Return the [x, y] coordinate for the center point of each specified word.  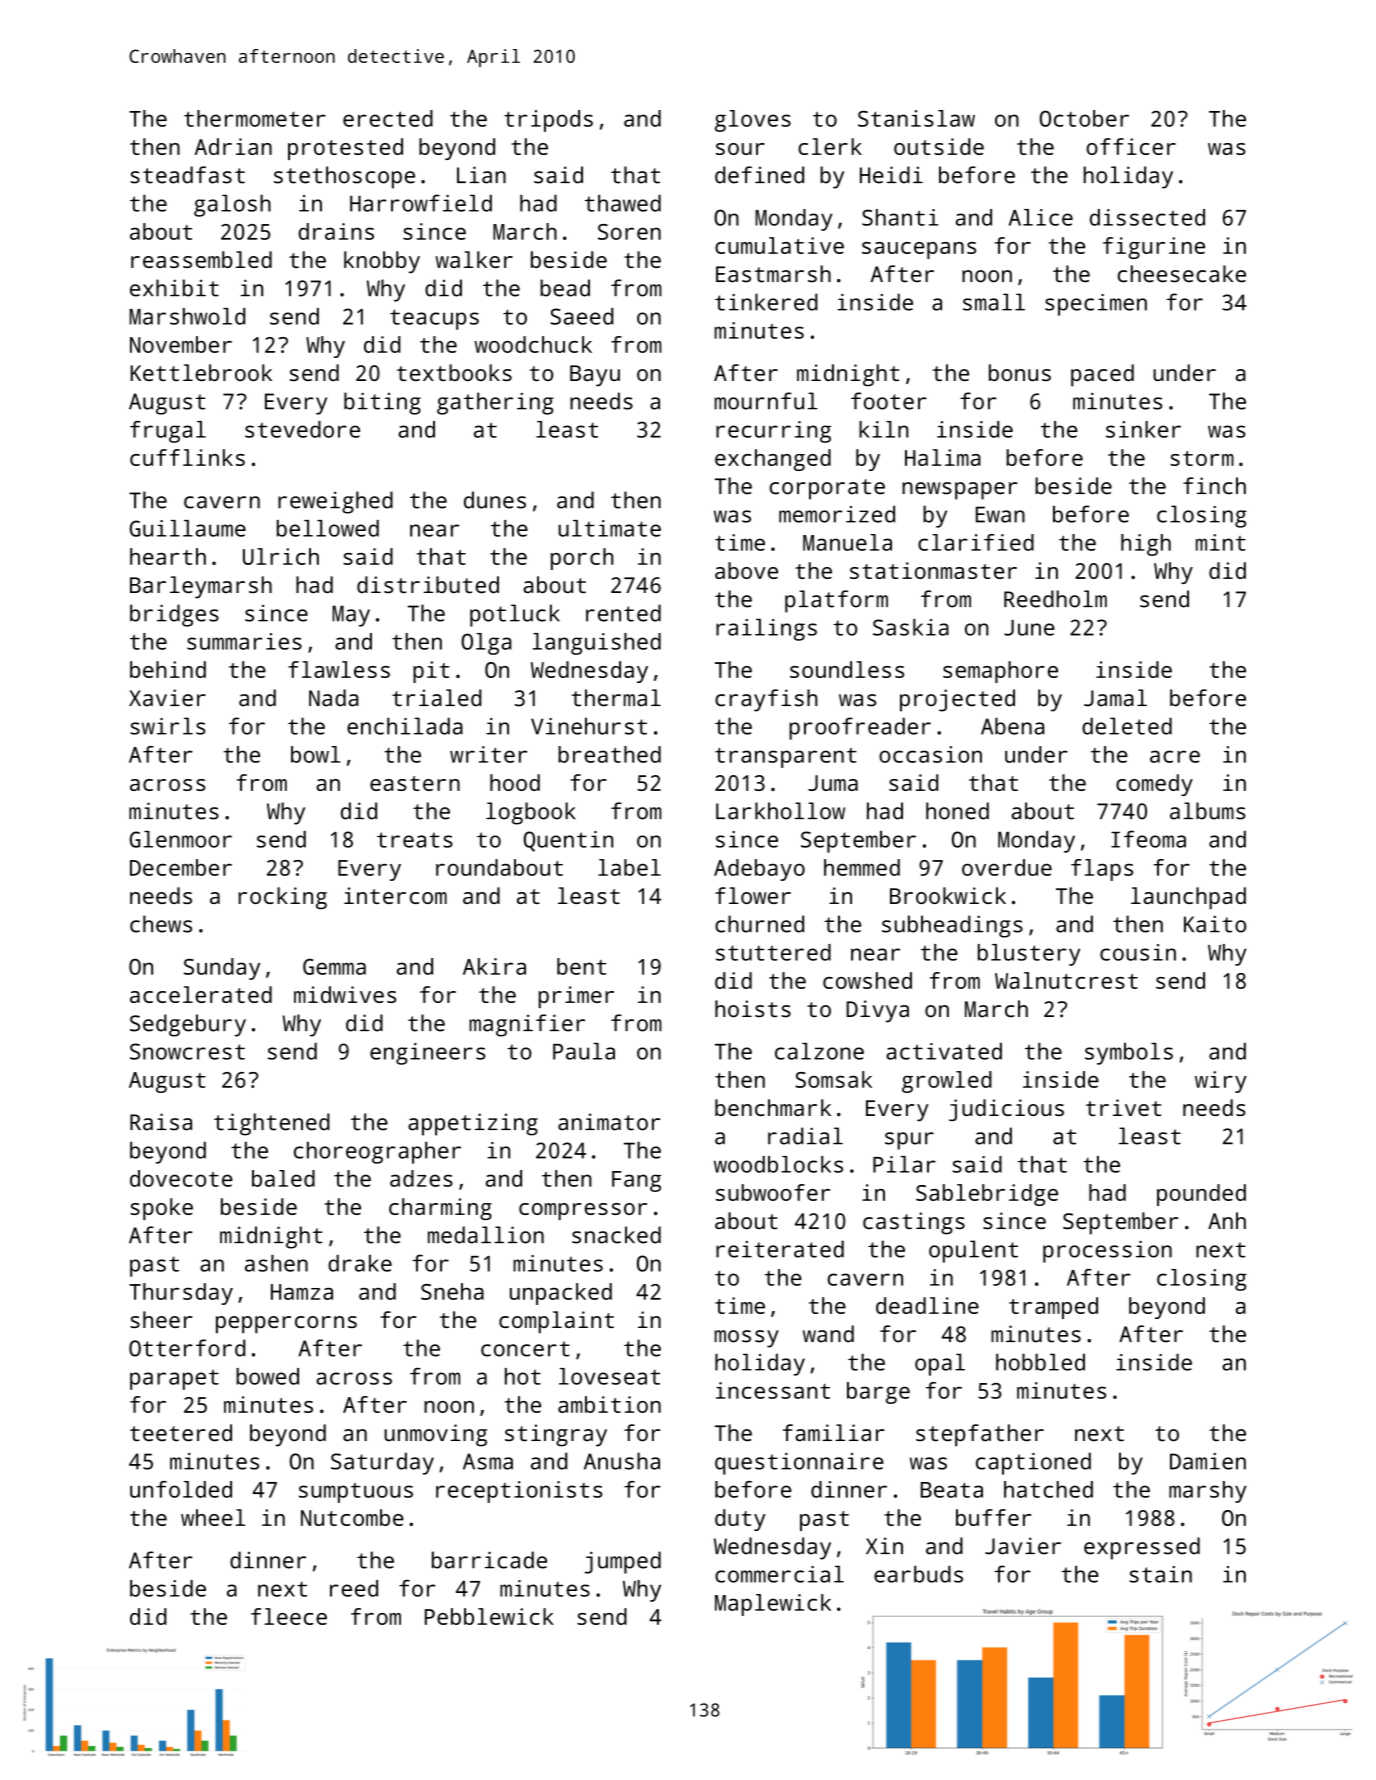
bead [565, 288]
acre [1175, 756]
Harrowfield [421, 203]
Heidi [891, 175]
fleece [289, 1616]
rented [623, 613]
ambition [609, 1404]
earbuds [918, 1574]
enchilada [405, 726]
